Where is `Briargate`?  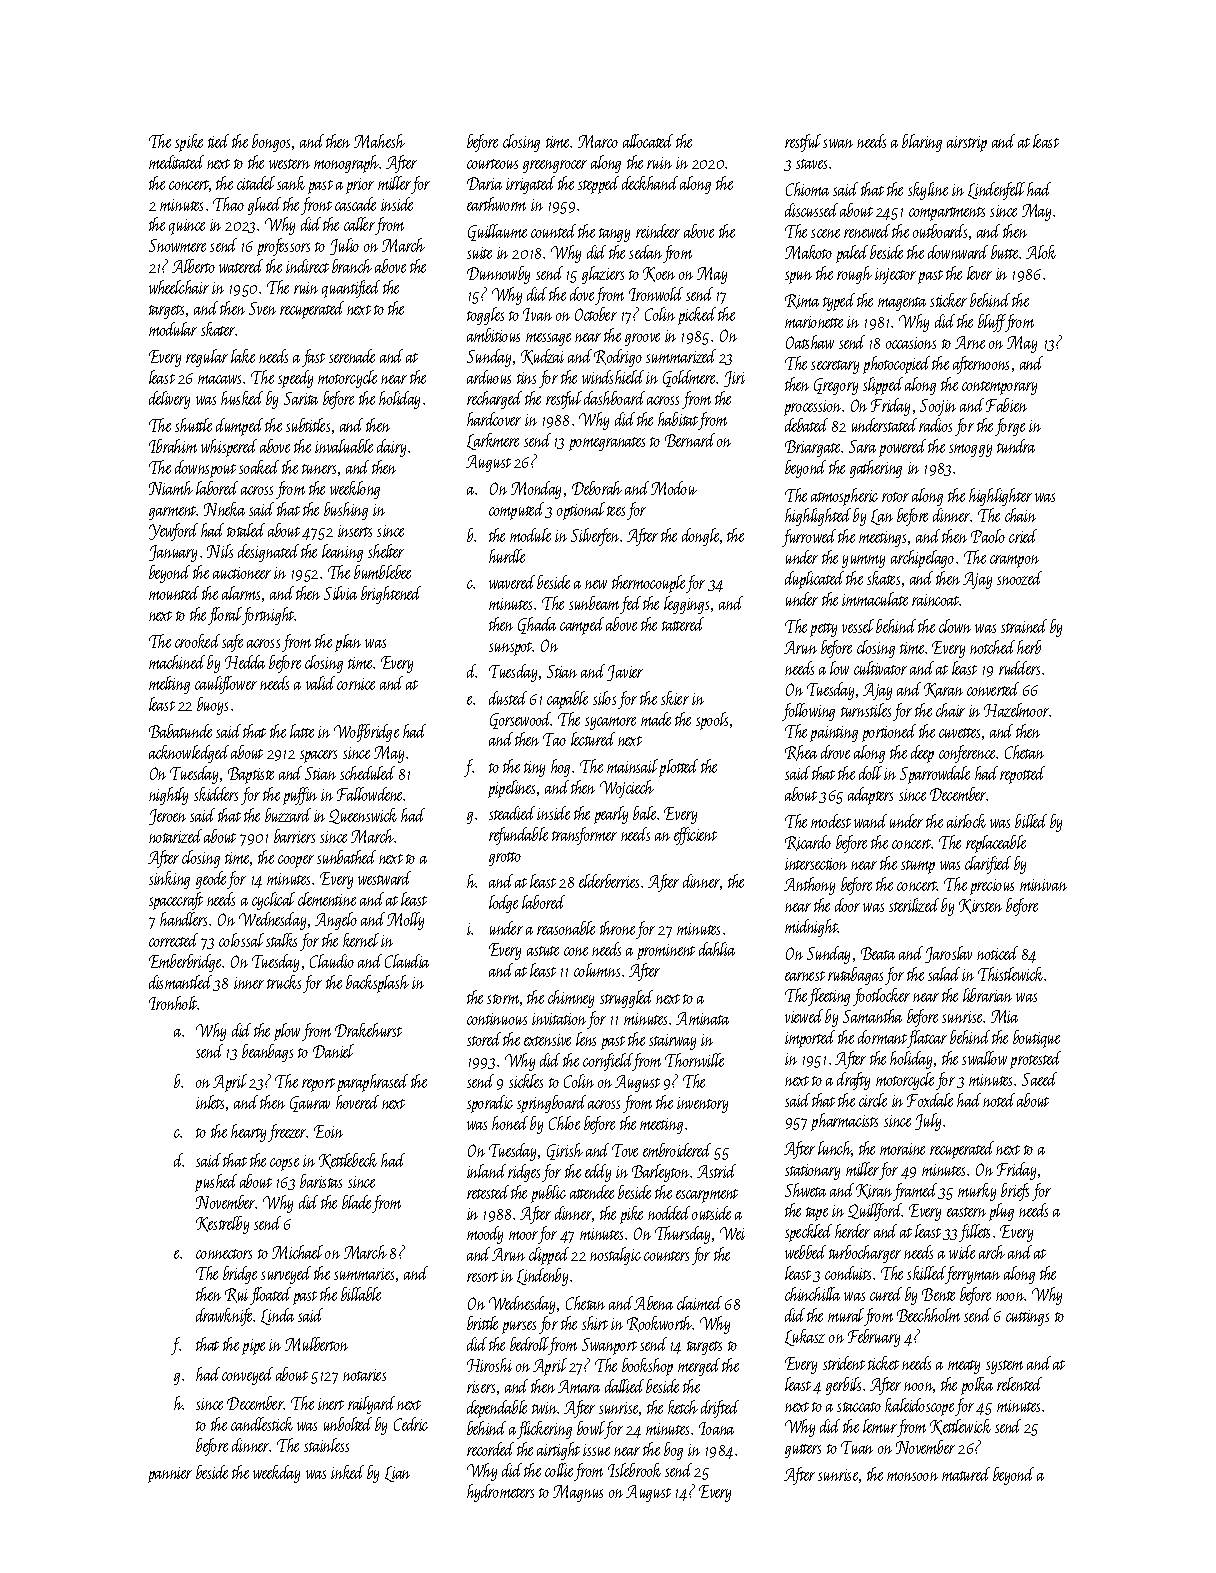
Briargate is located at coordinates (812, 448).
